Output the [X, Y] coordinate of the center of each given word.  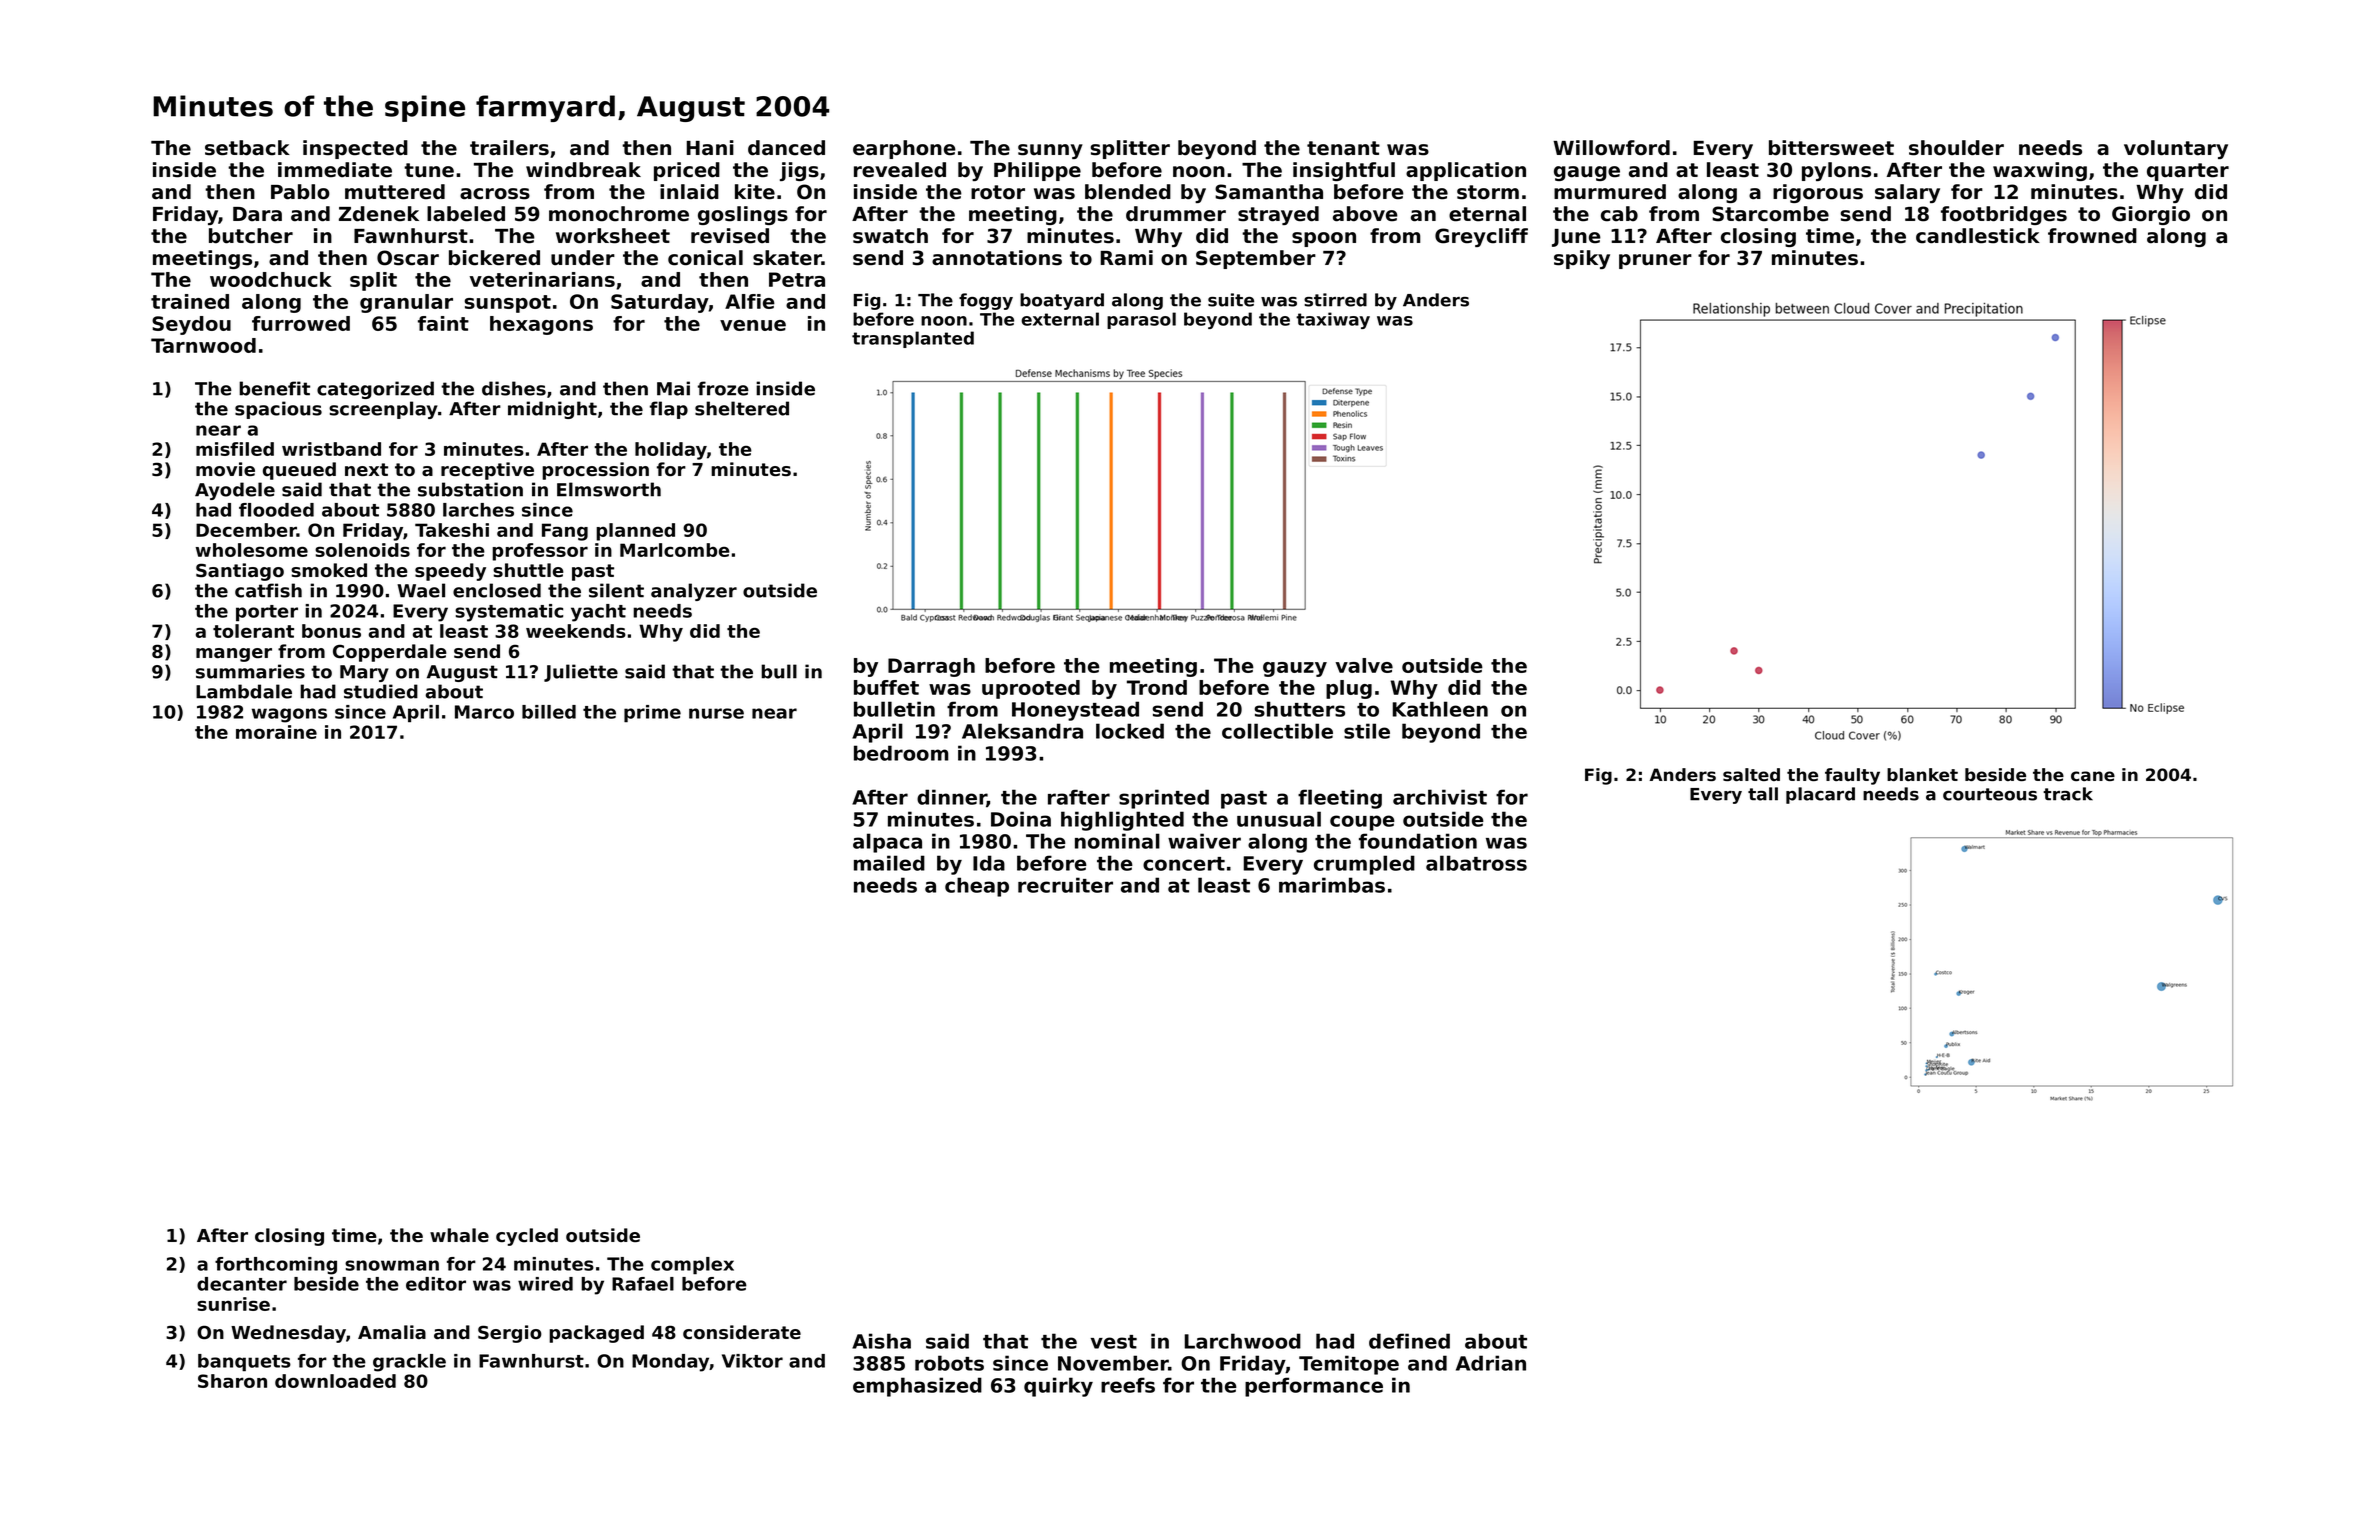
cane [2093, 776]
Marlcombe [675, 550]
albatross [1476, 863]
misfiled [235, 449]
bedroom [901, 753]
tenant [1343, 148]
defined [1409, 1341]
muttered [395, 192]
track [2068, 794]
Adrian [1491, 1363]
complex [692, 1265]
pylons [1836, 171]
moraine [276, 732]
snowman [392, 1265]
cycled [527, 1237]
